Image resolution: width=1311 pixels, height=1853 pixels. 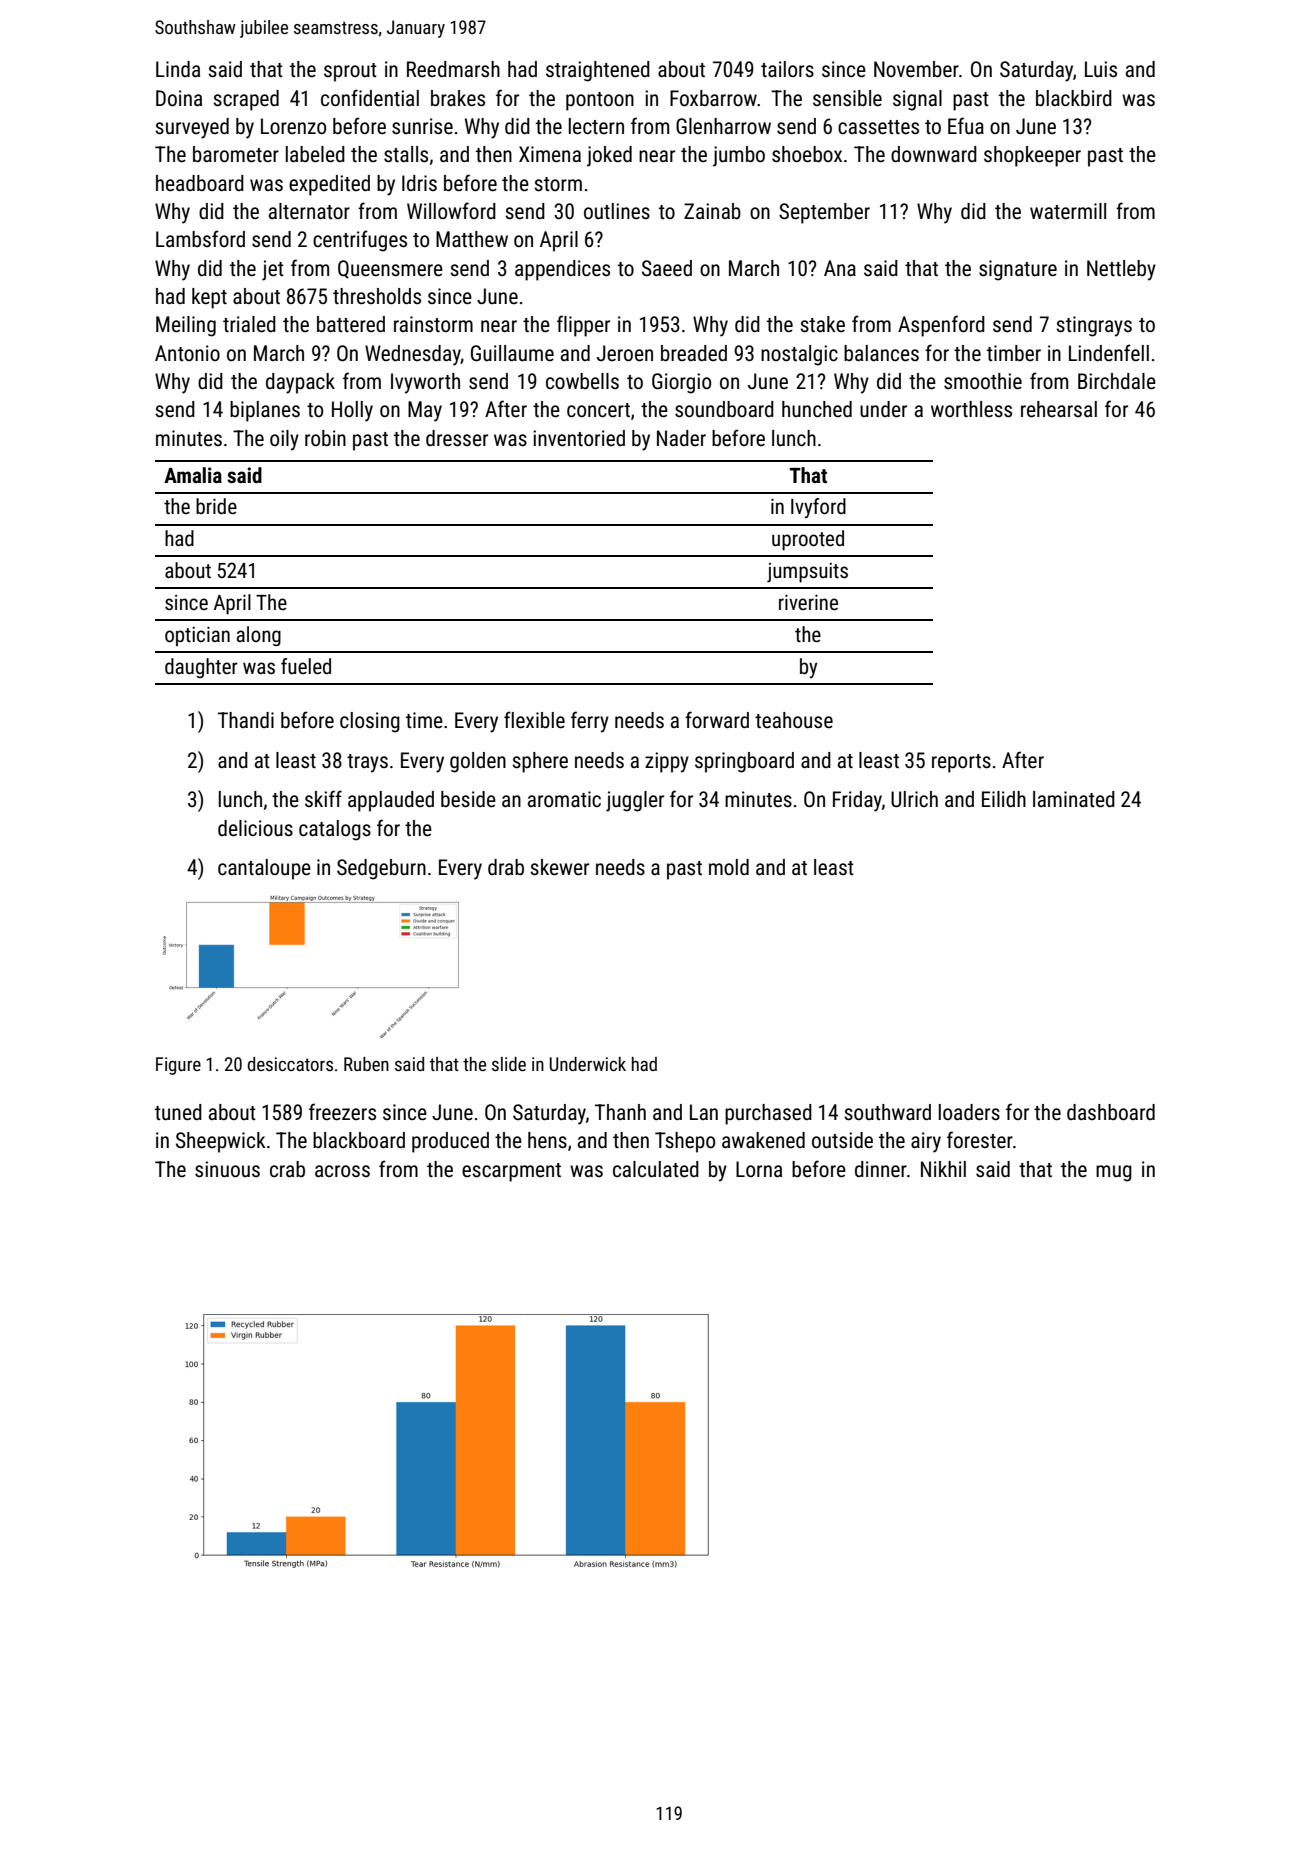 What do you see at coordinates (807, 573) in the page?
I see `jumpsuits` at bounding box center [807, 573].
